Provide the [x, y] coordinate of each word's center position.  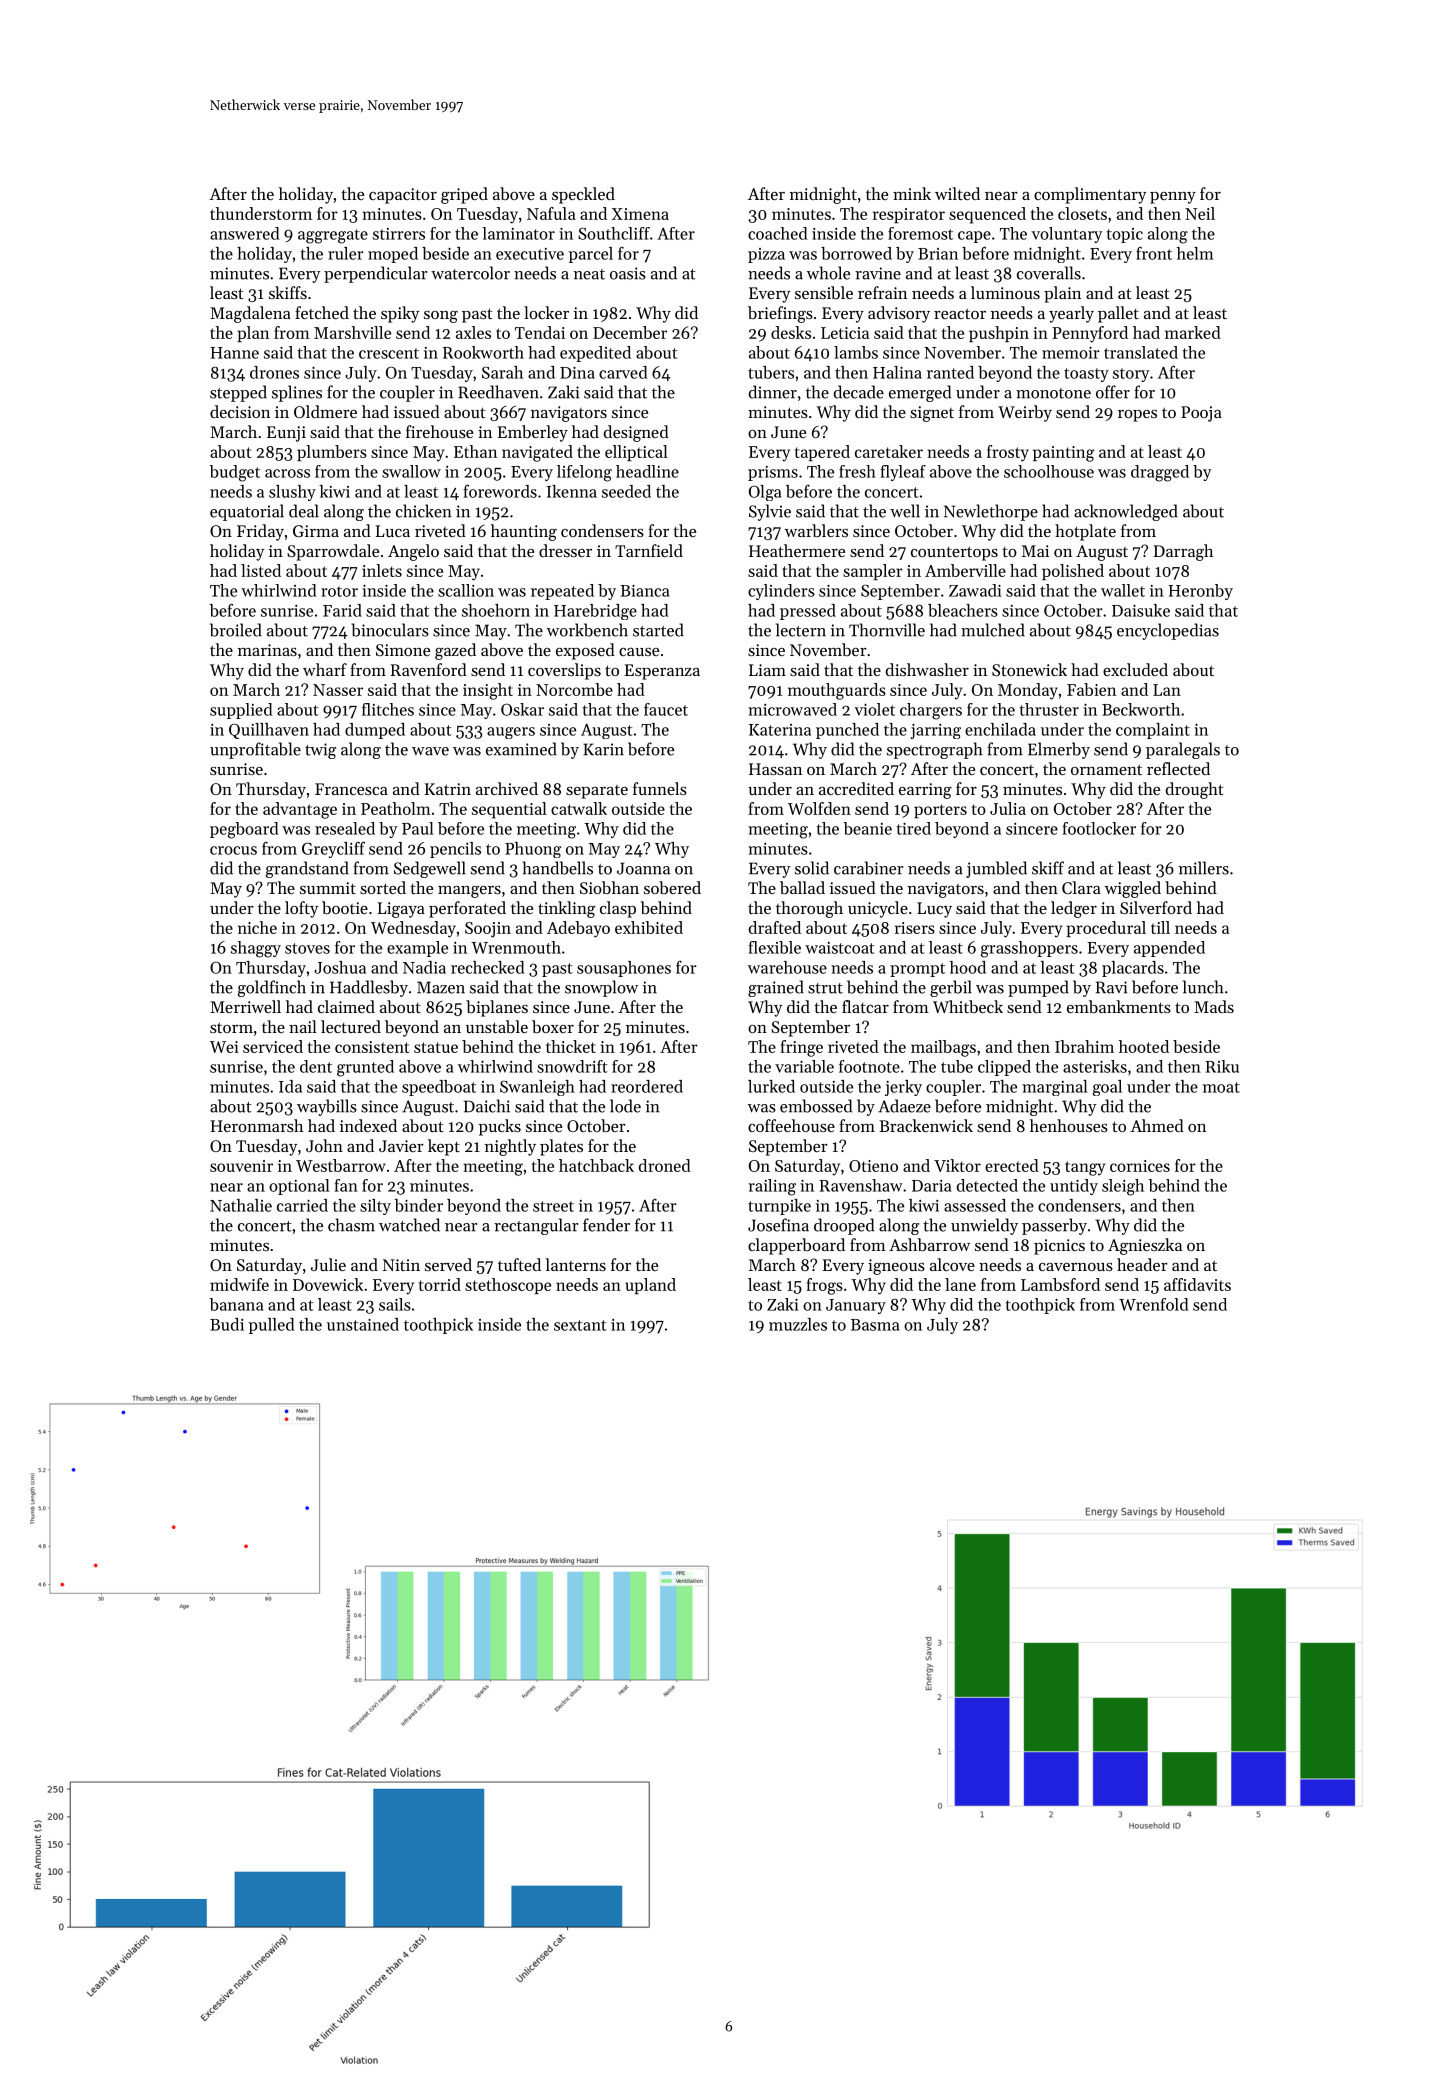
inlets [382, 570]
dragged [1160, 473]
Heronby [1200, 592]
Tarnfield [649, 550]
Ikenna [572, 491]
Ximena [640, 214]
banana [236, 1304]
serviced [273, 1046]
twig [320, 751]
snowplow [601, 988]
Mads [1214, 1006]
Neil [1200, 213]
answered [244, 233]
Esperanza [662, 672]
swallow [411, 471]
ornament [1106, 769]
